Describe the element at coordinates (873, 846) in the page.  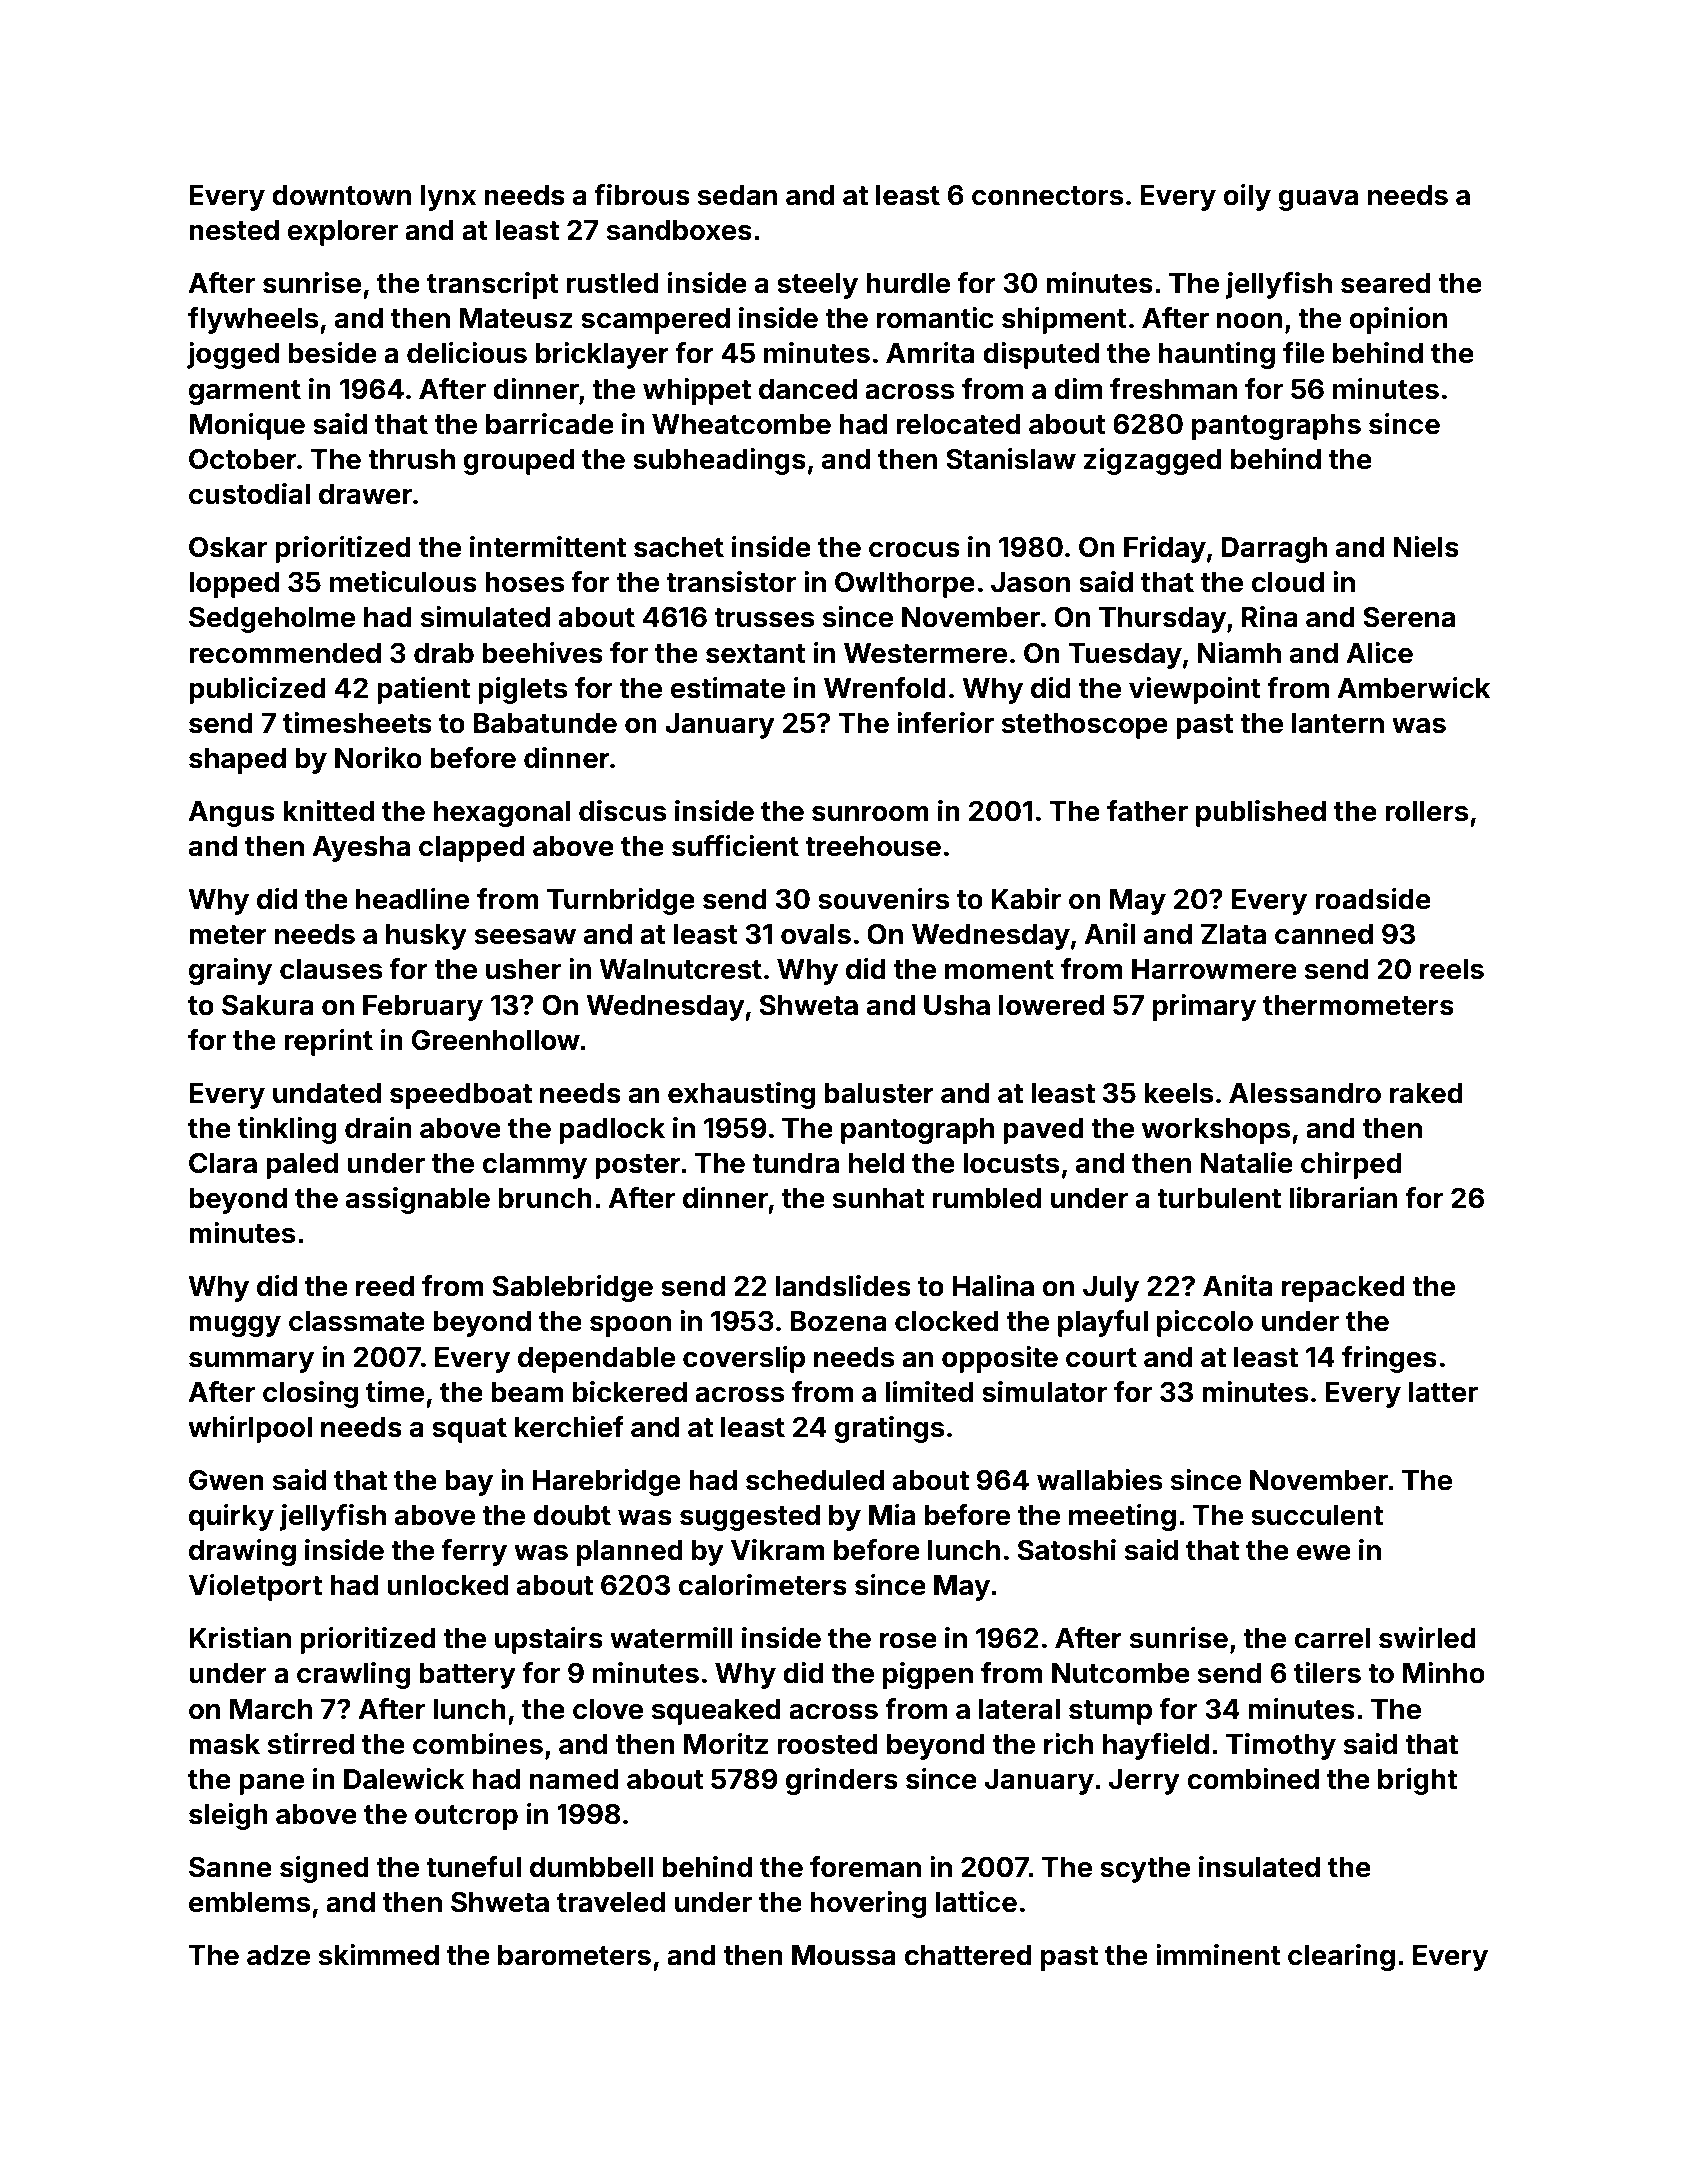
I see `treehouse` at that location.
